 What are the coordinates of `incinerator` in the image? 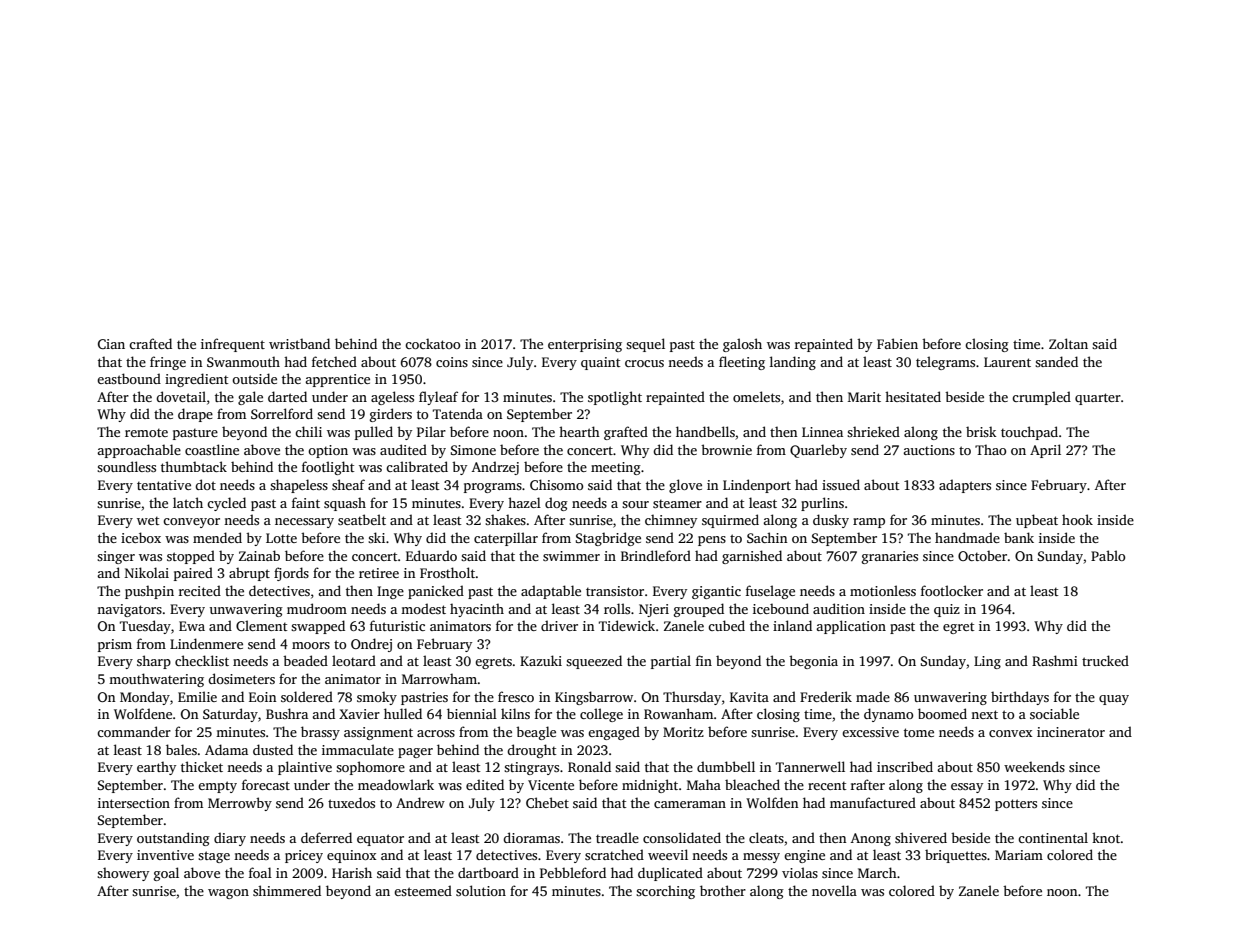 It's located at (1071, 732).
